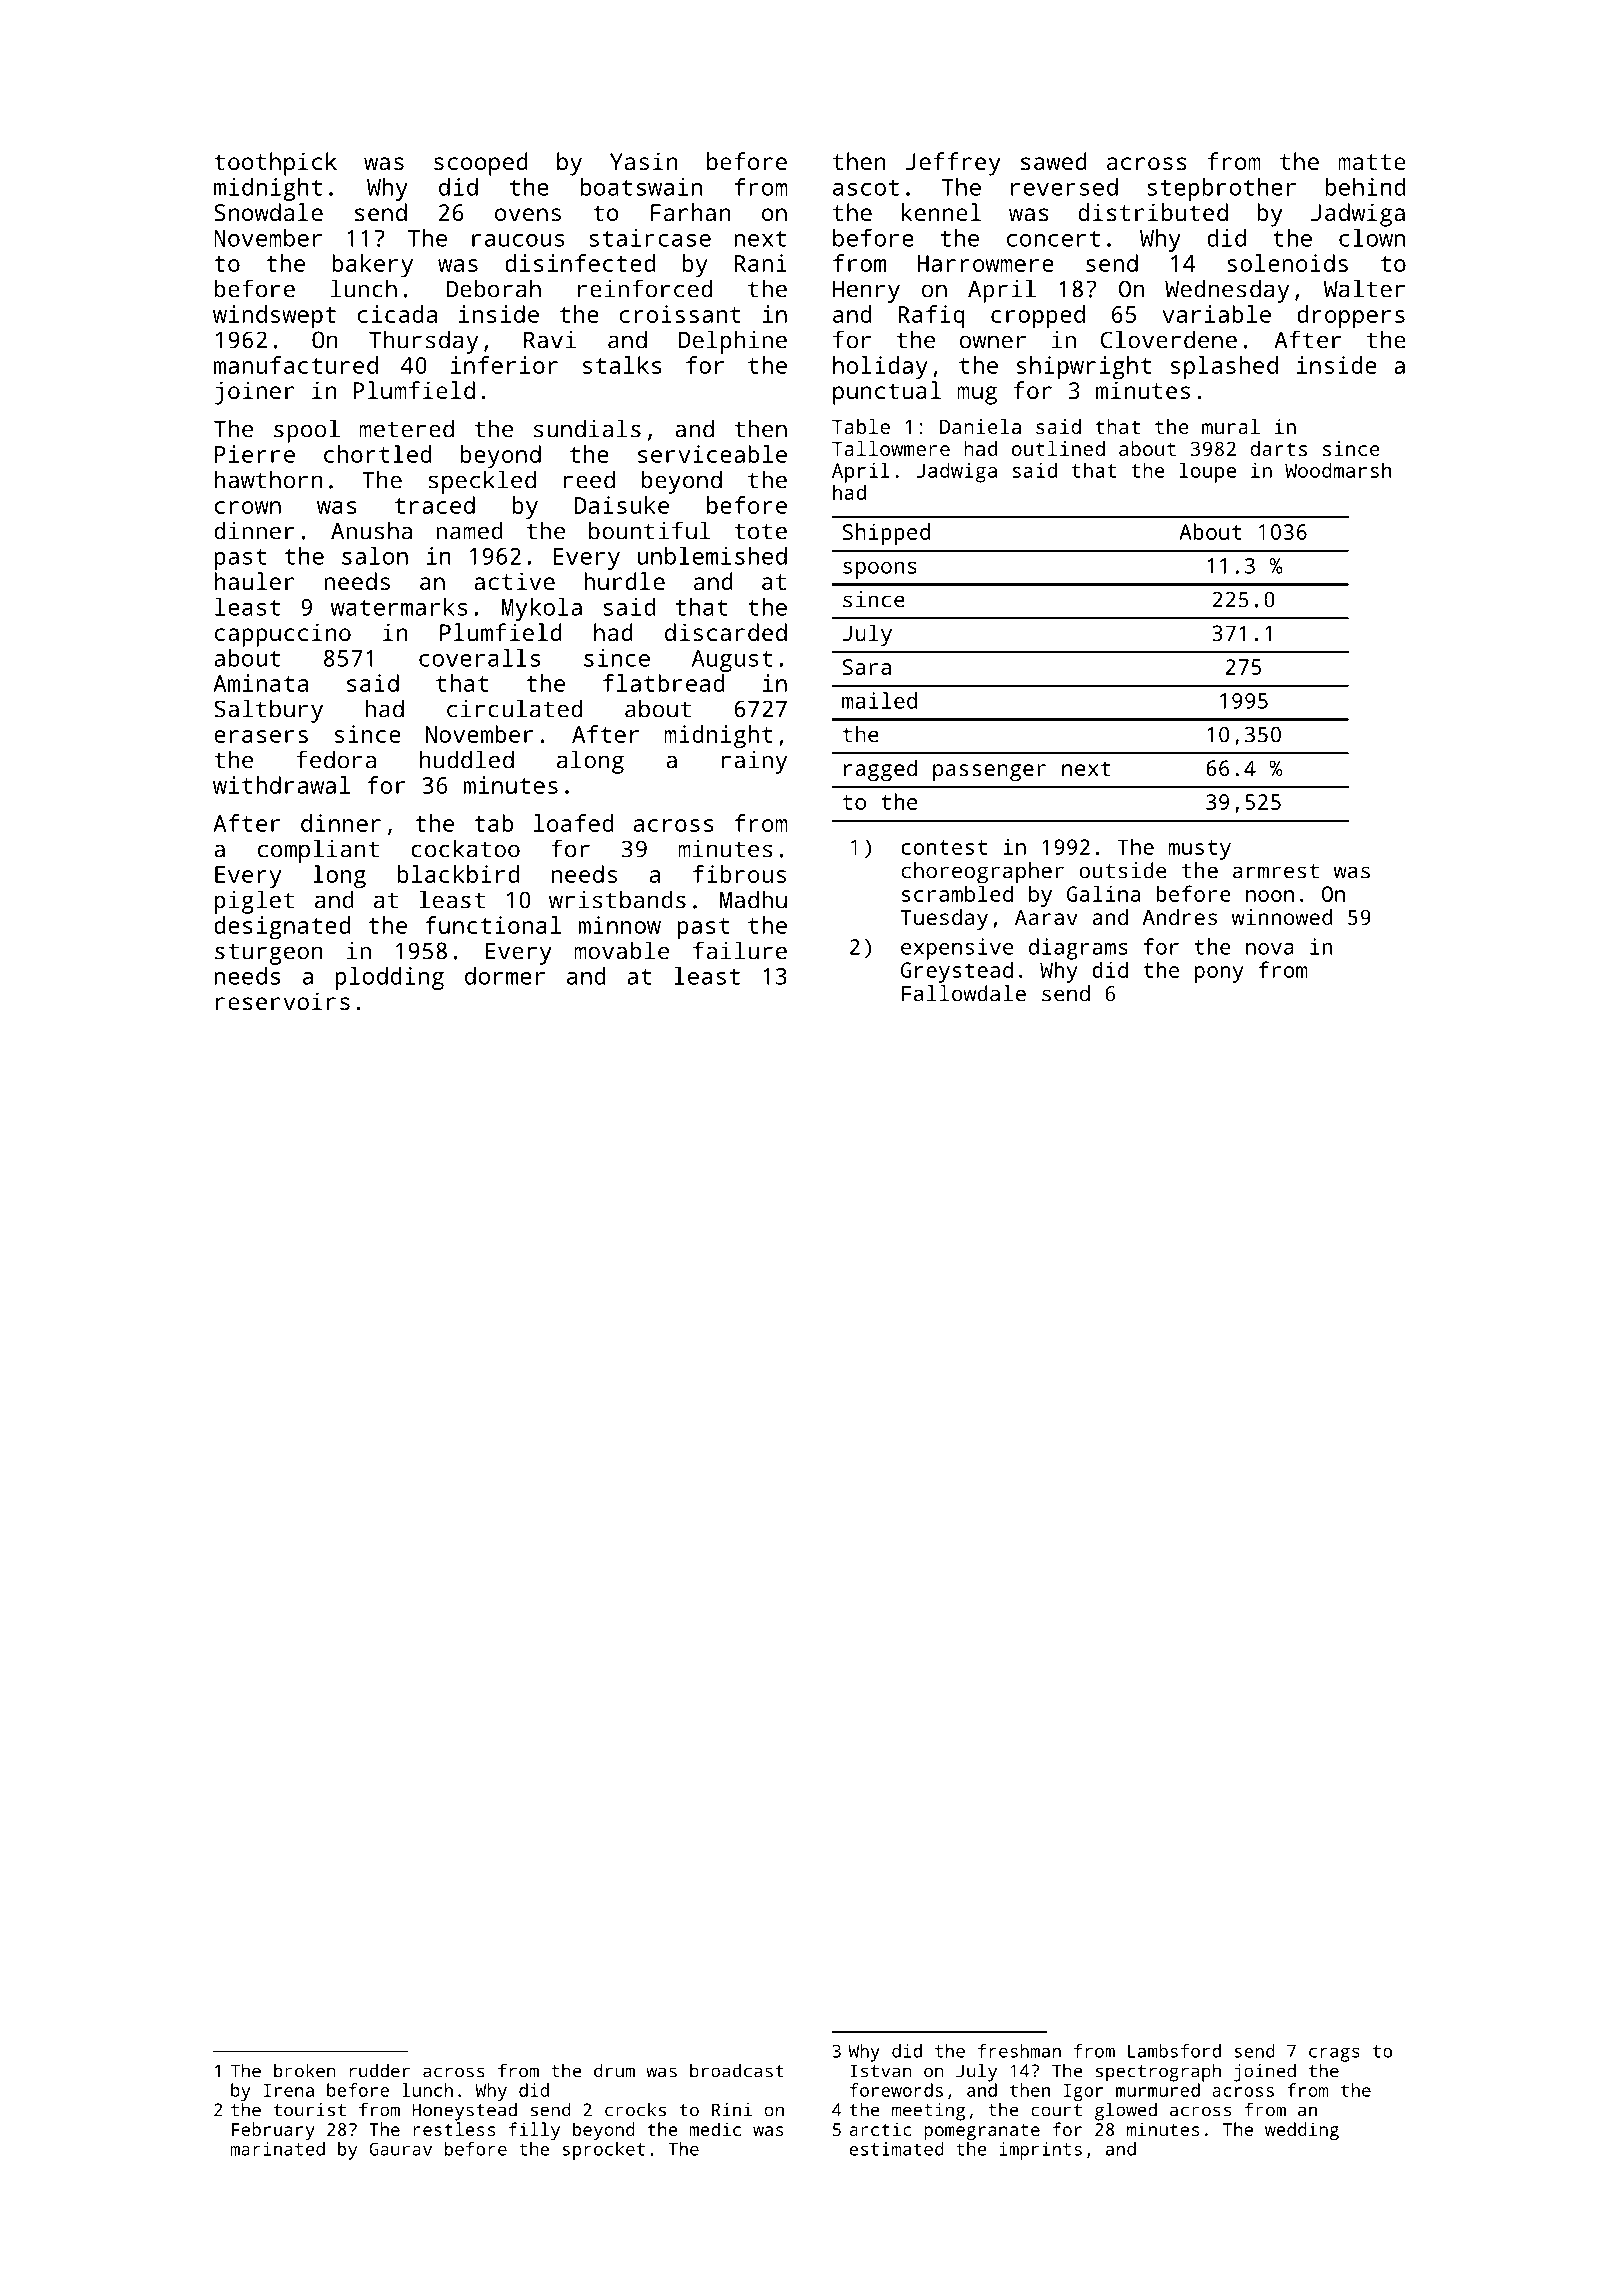 The width and height of the page is (1620, 2292). Describe the element at coordinates (289, 2090) in the page. I see `Irena` at that location.
